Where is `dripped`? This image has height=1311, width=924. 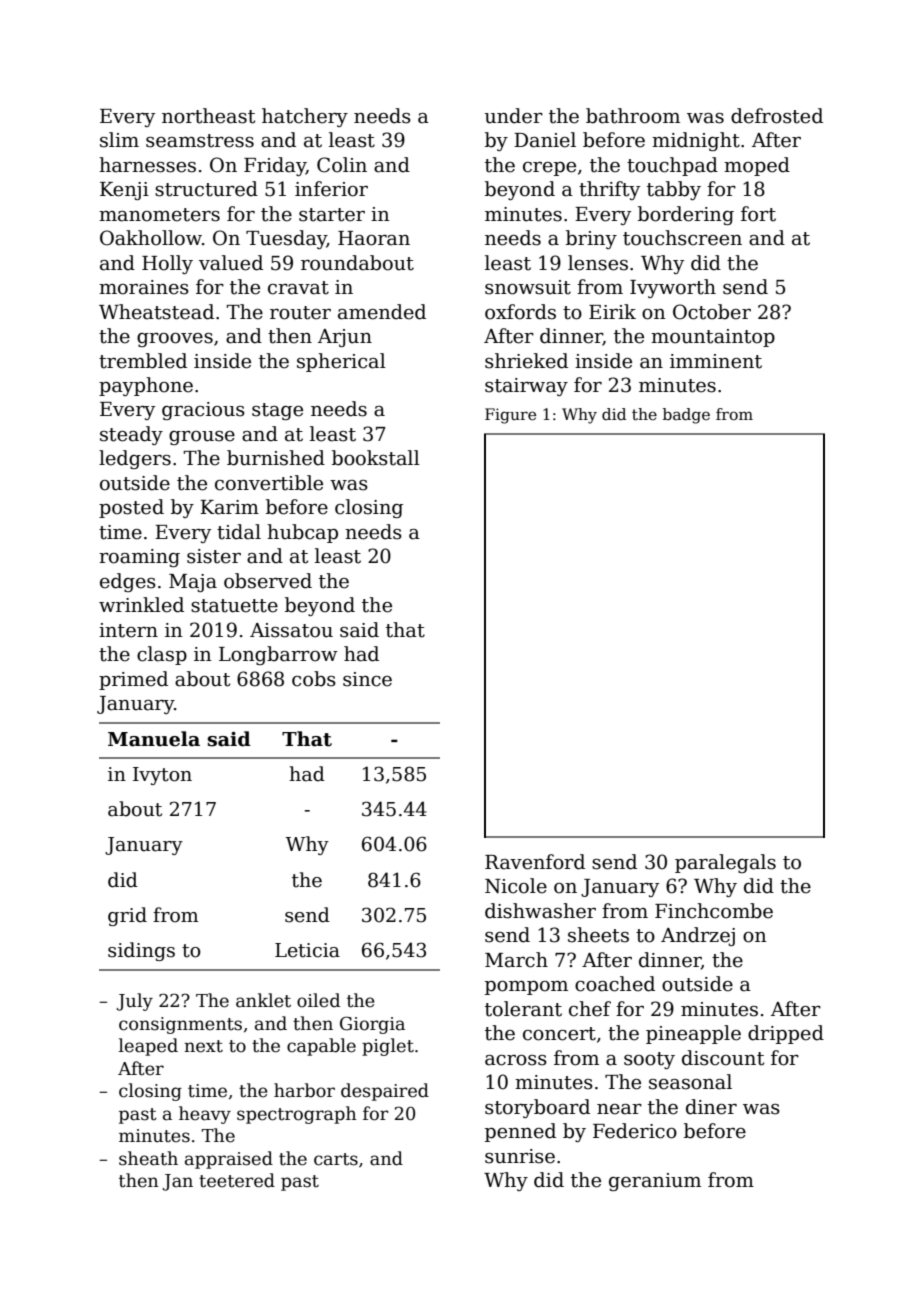 dripped is located at coordinates (786, 1034).
